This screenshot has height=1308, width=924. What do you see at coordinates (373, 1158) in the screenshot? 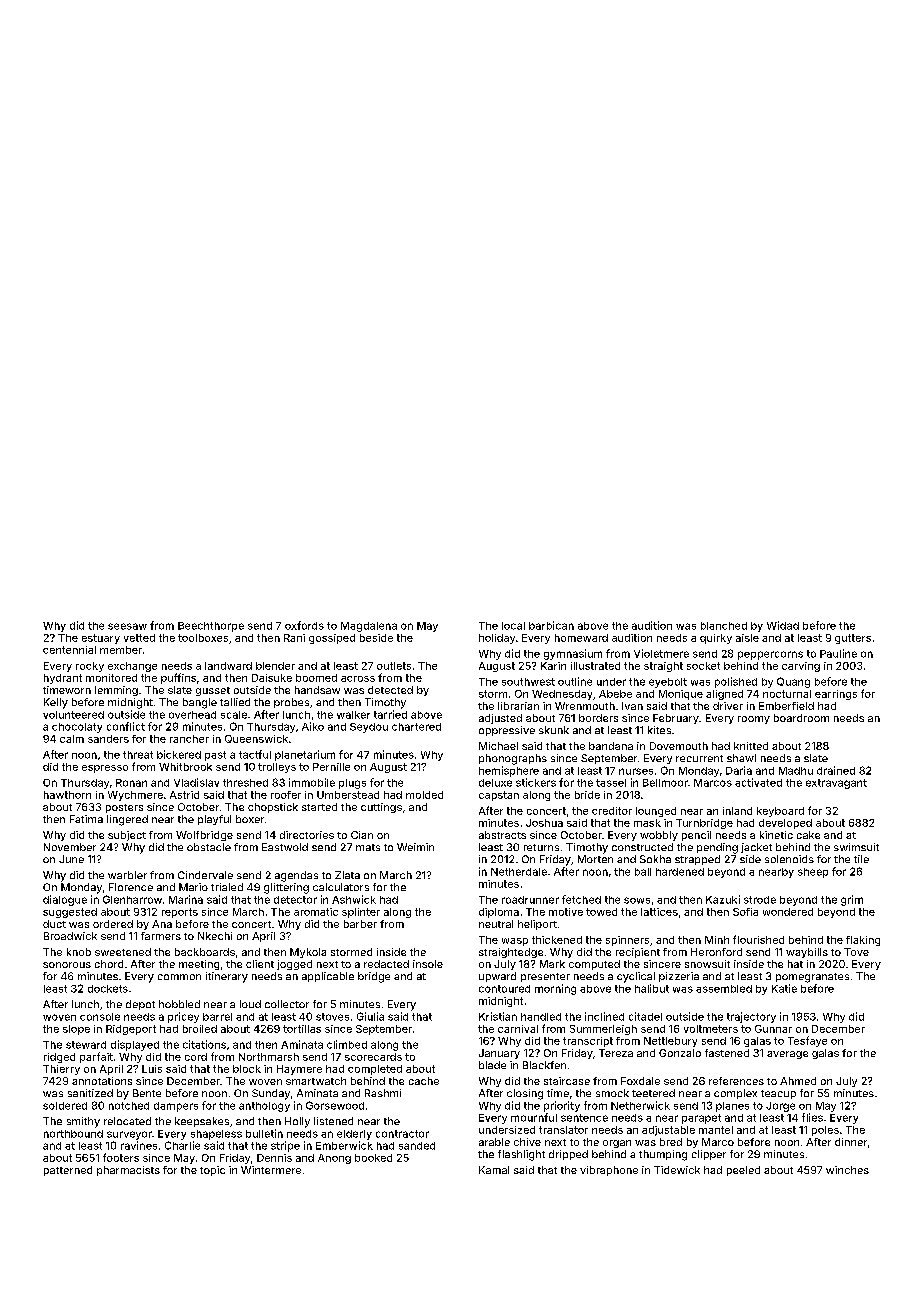
I see `booked` at bounding box center [373, 1158].
